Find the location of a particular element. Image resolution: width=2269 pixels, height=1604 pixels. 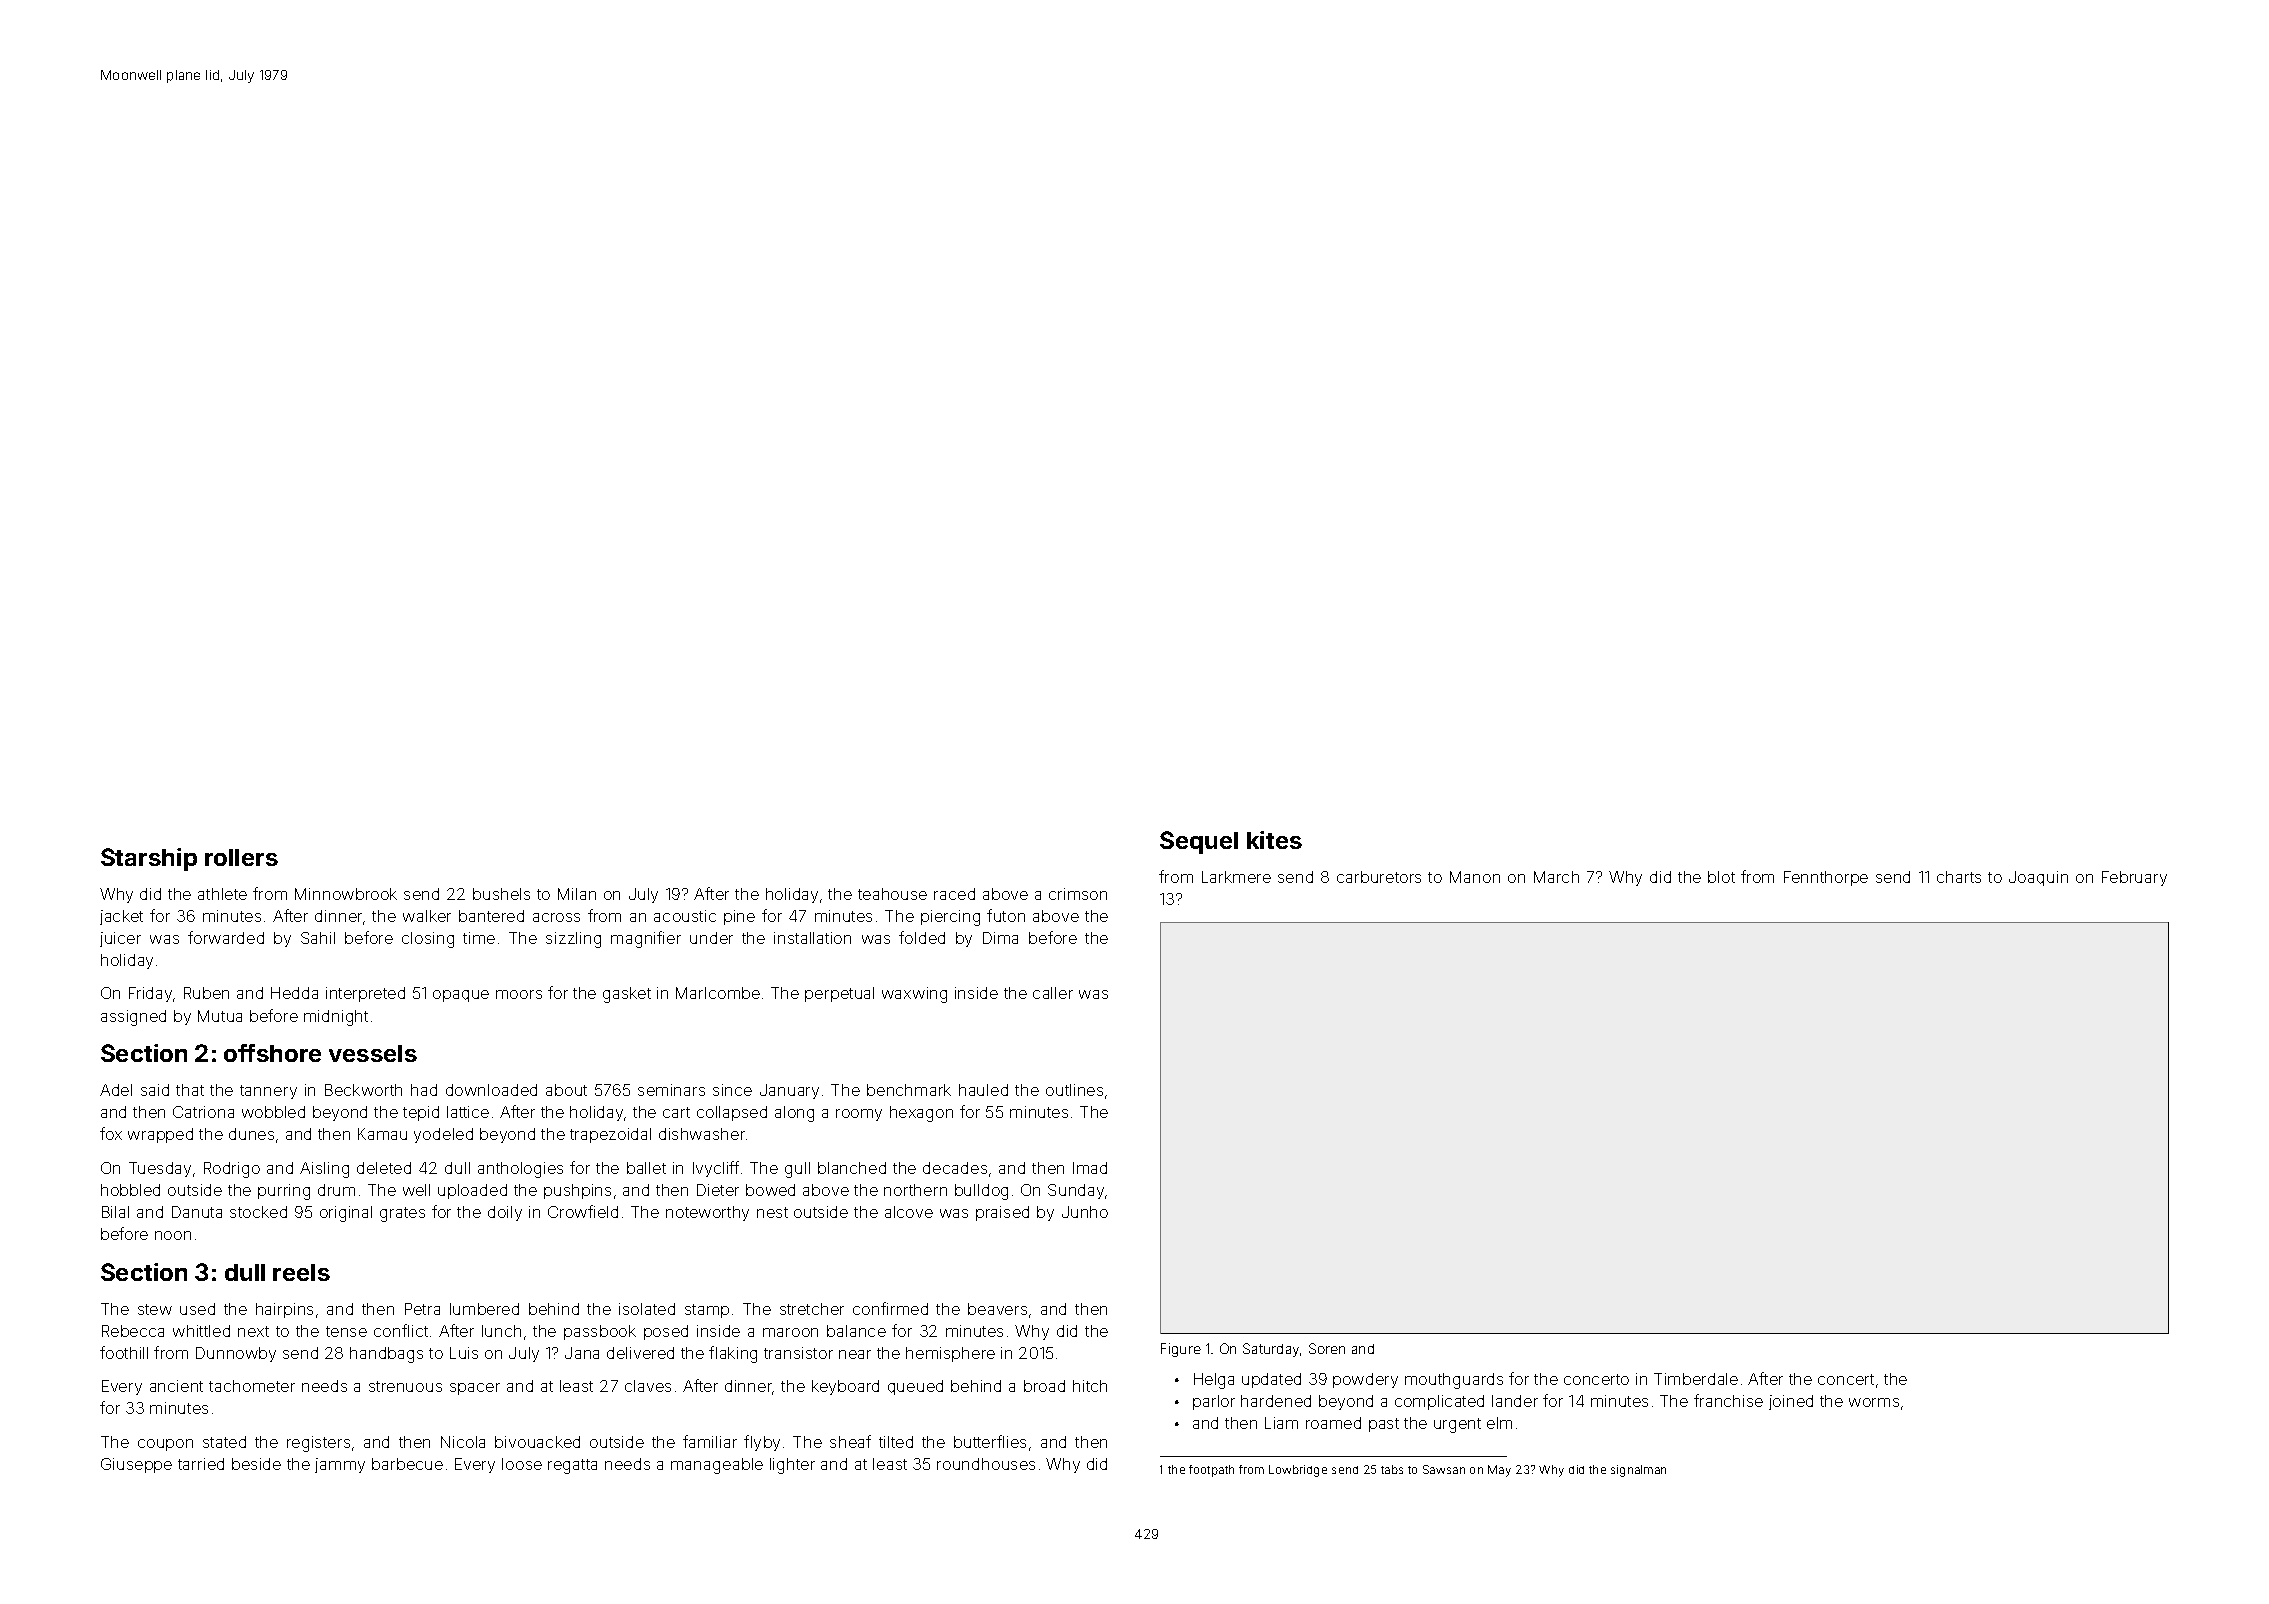

Imad is located at coordinates (1090, 1168).
